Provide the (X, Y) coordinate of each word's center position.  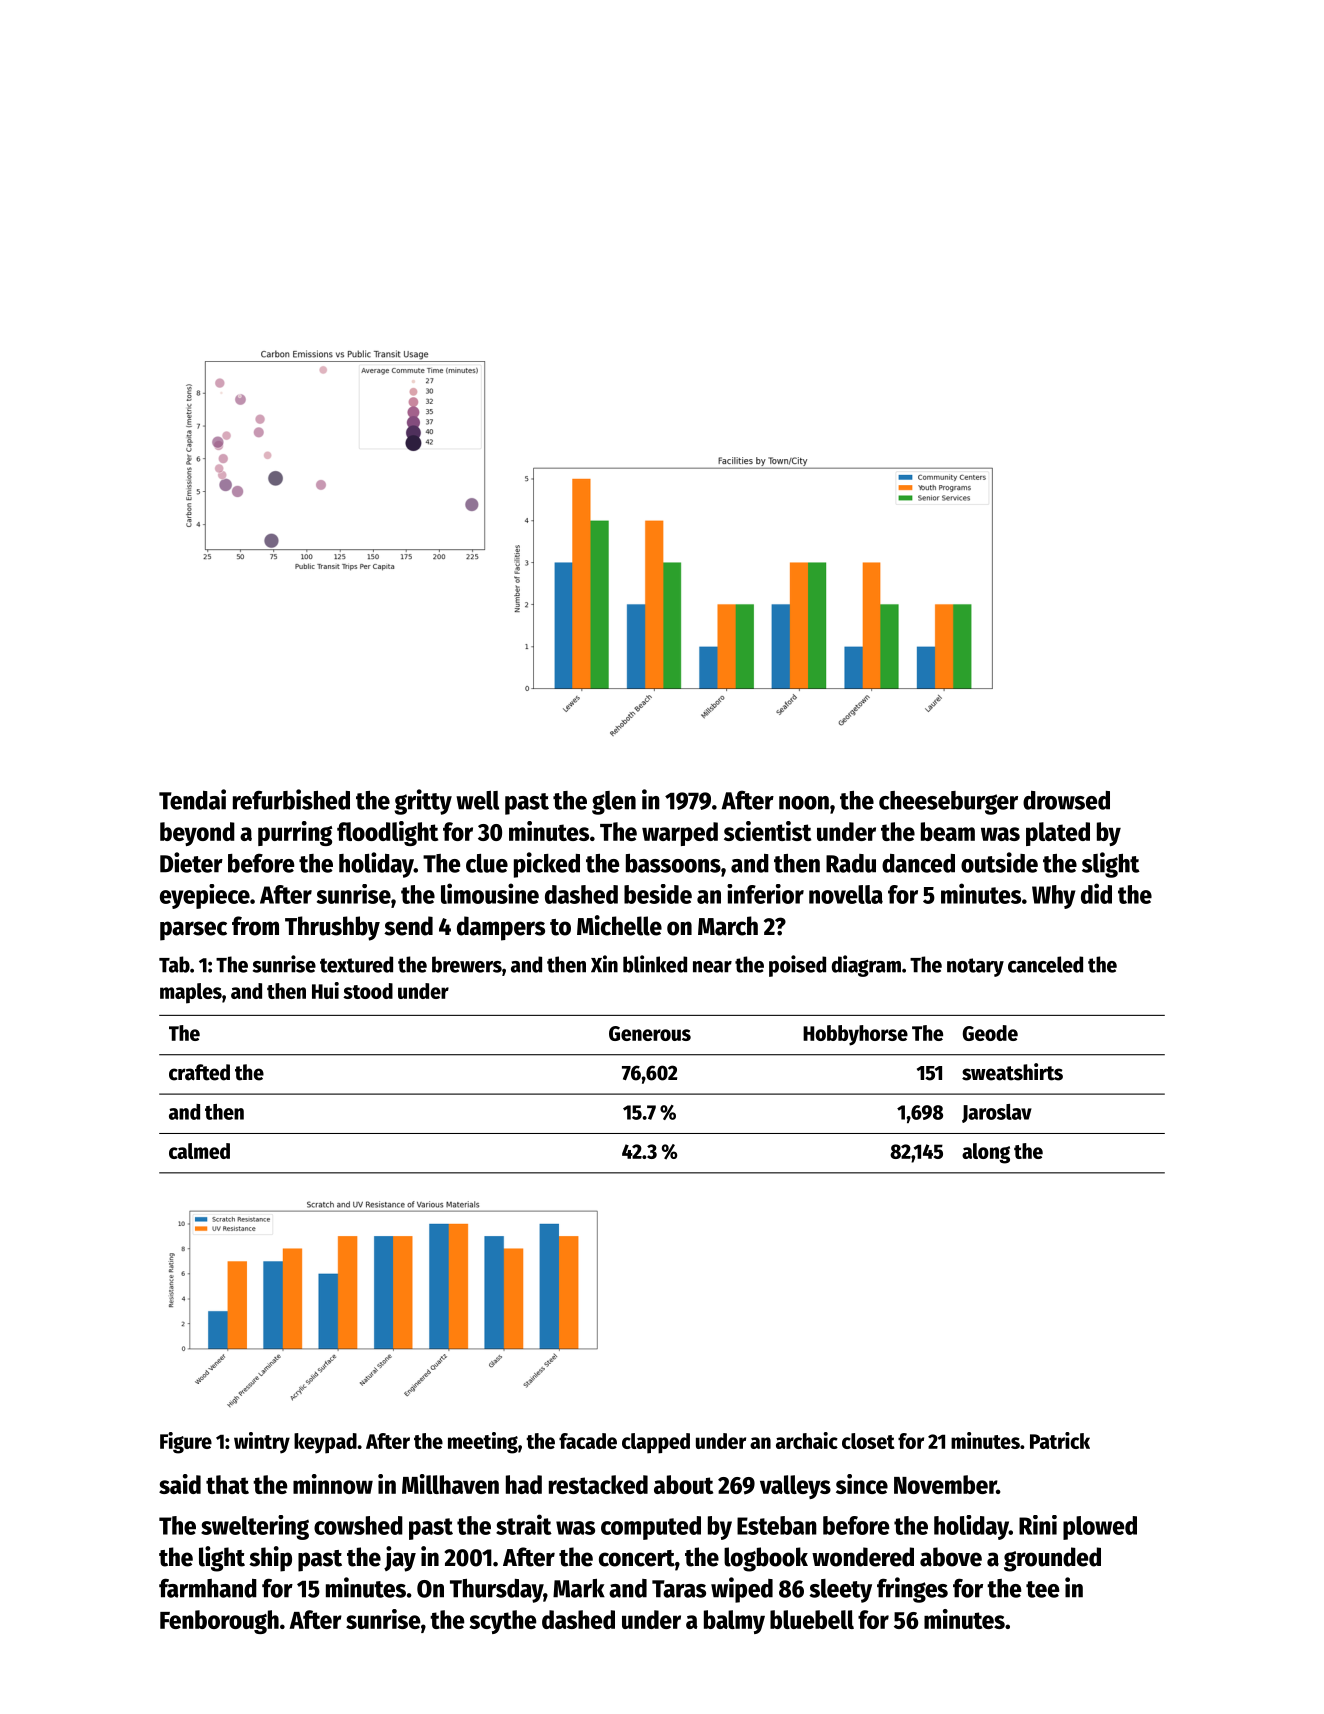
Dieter (191, 862)
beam (948, 831)
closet (868, 1441)
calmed (199, 1151)
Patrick (1060, 1440)
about (683, 1484)
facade (588, 1441)
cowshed (358, 1525)
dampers (501, 928)
